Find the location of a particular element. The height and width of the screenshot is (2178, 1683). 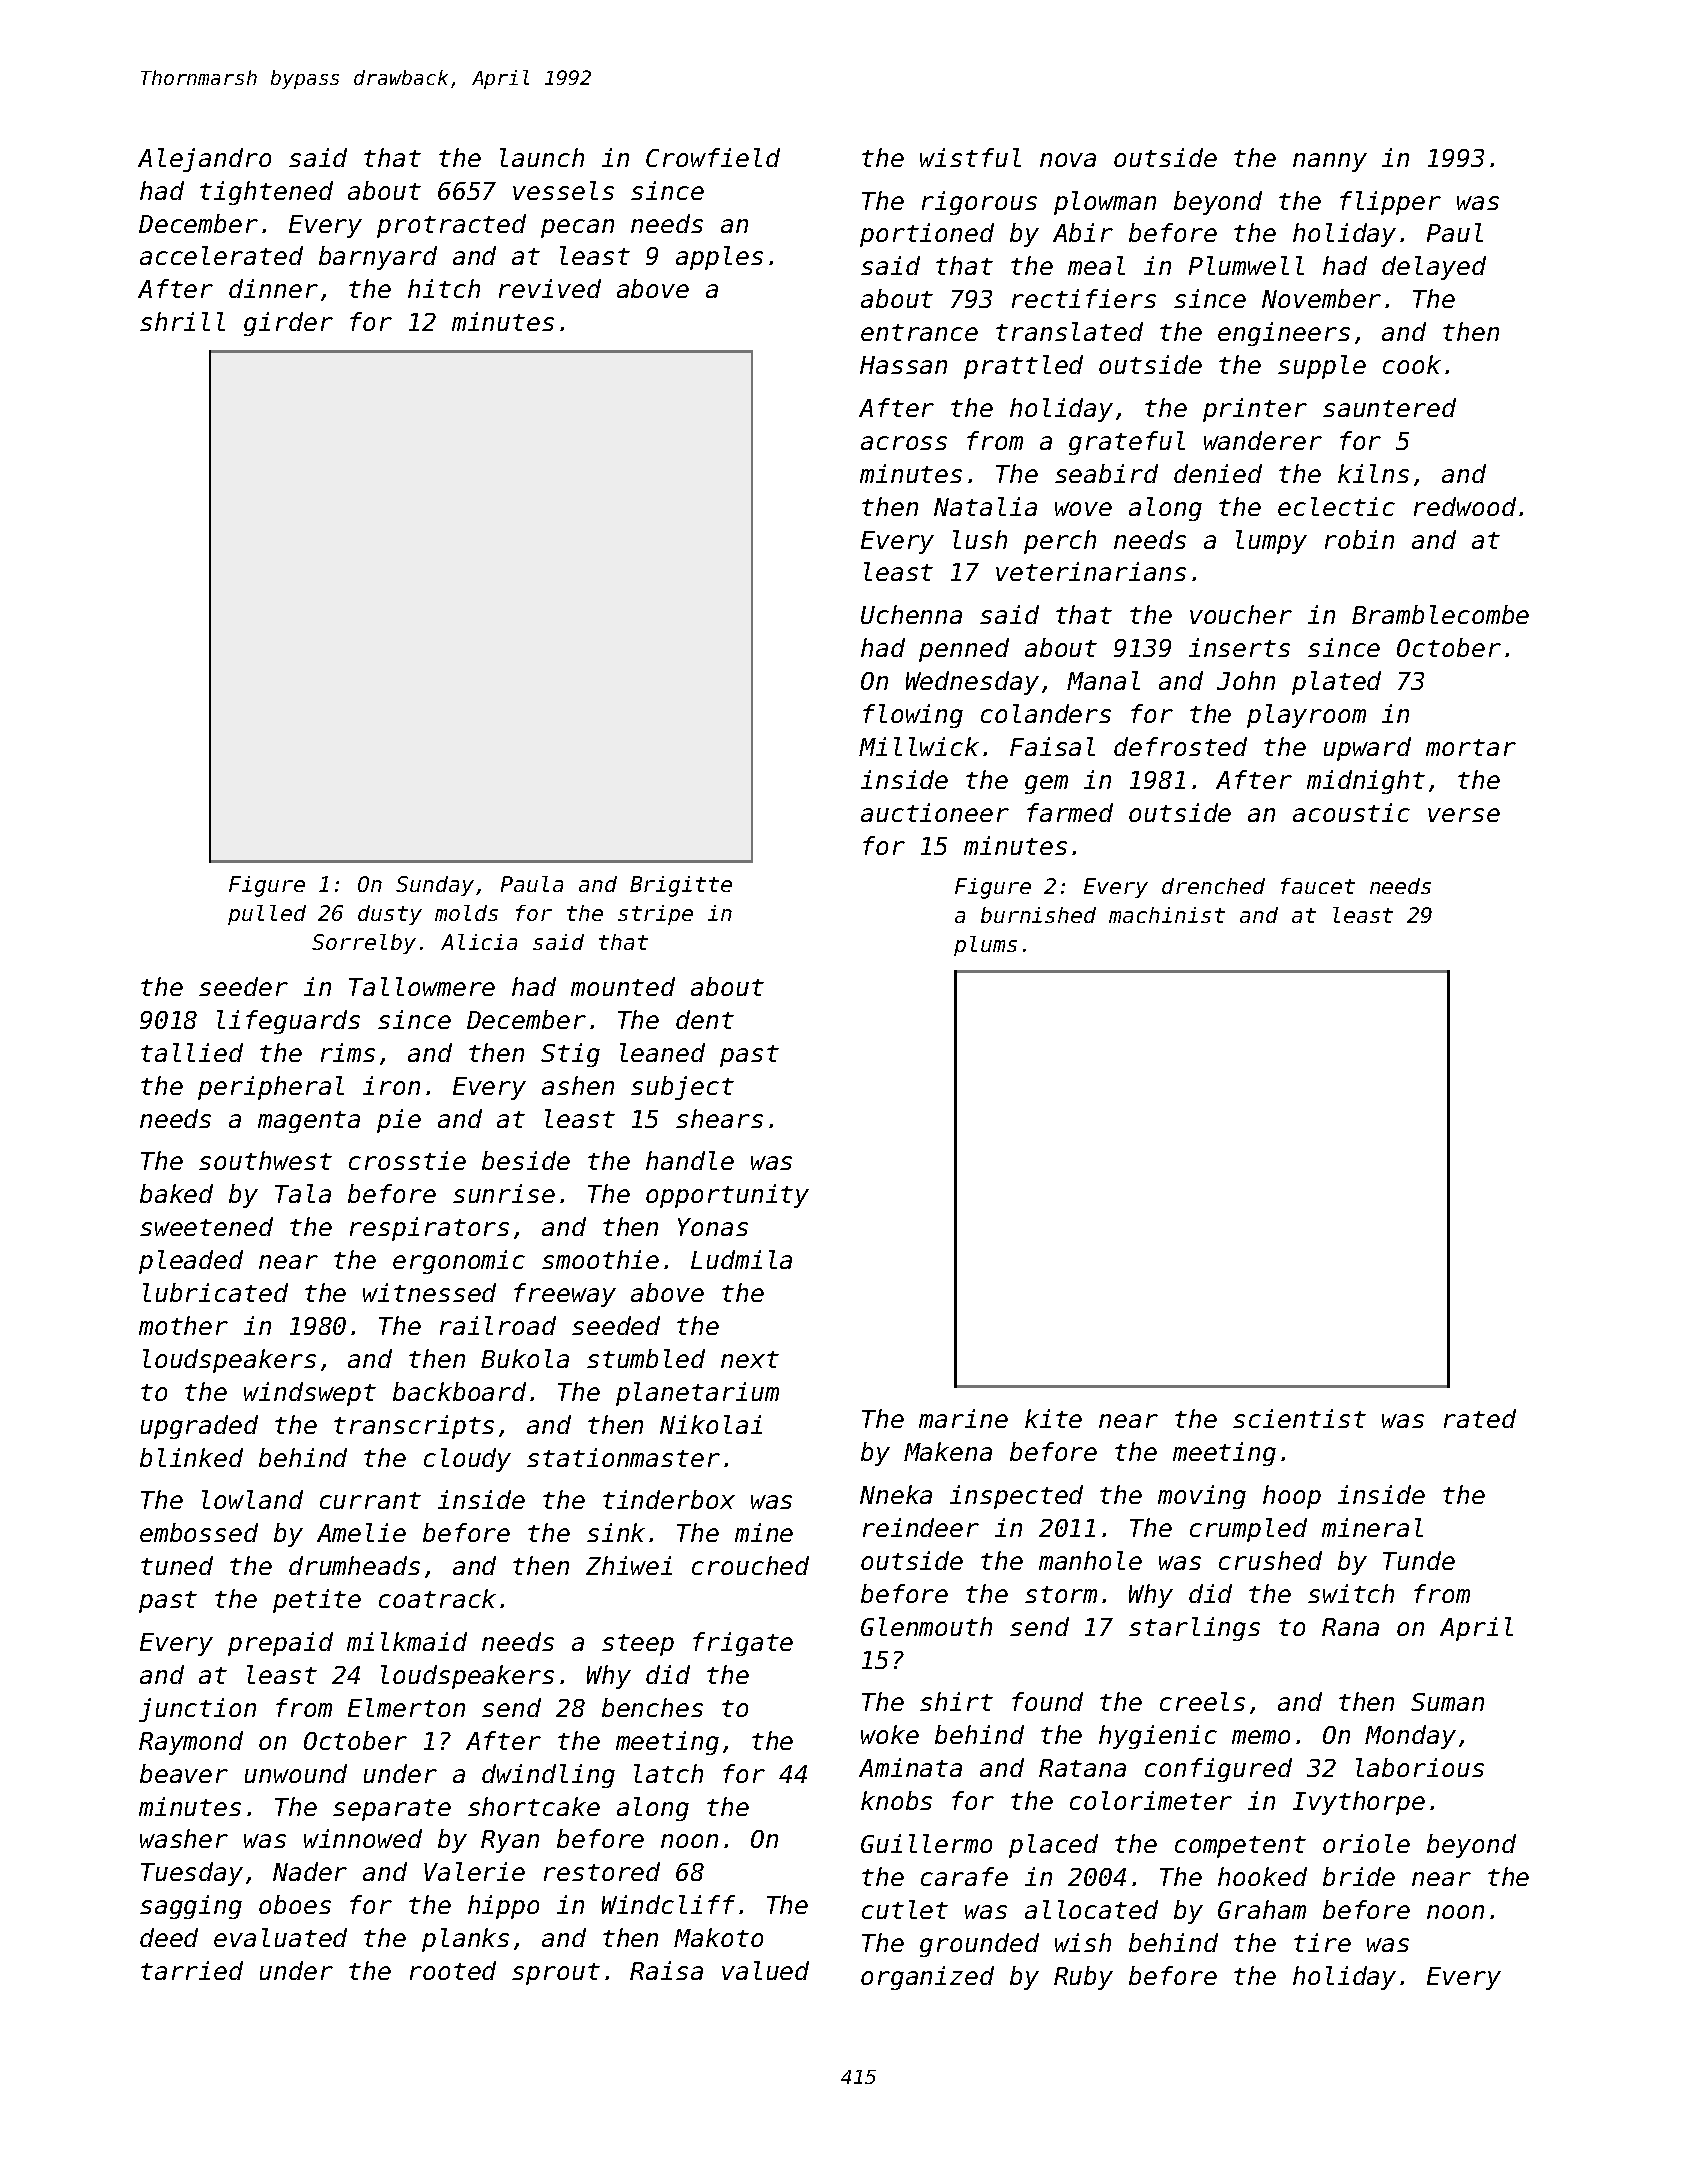

acoustic is located at coordinates (1351, 812).
